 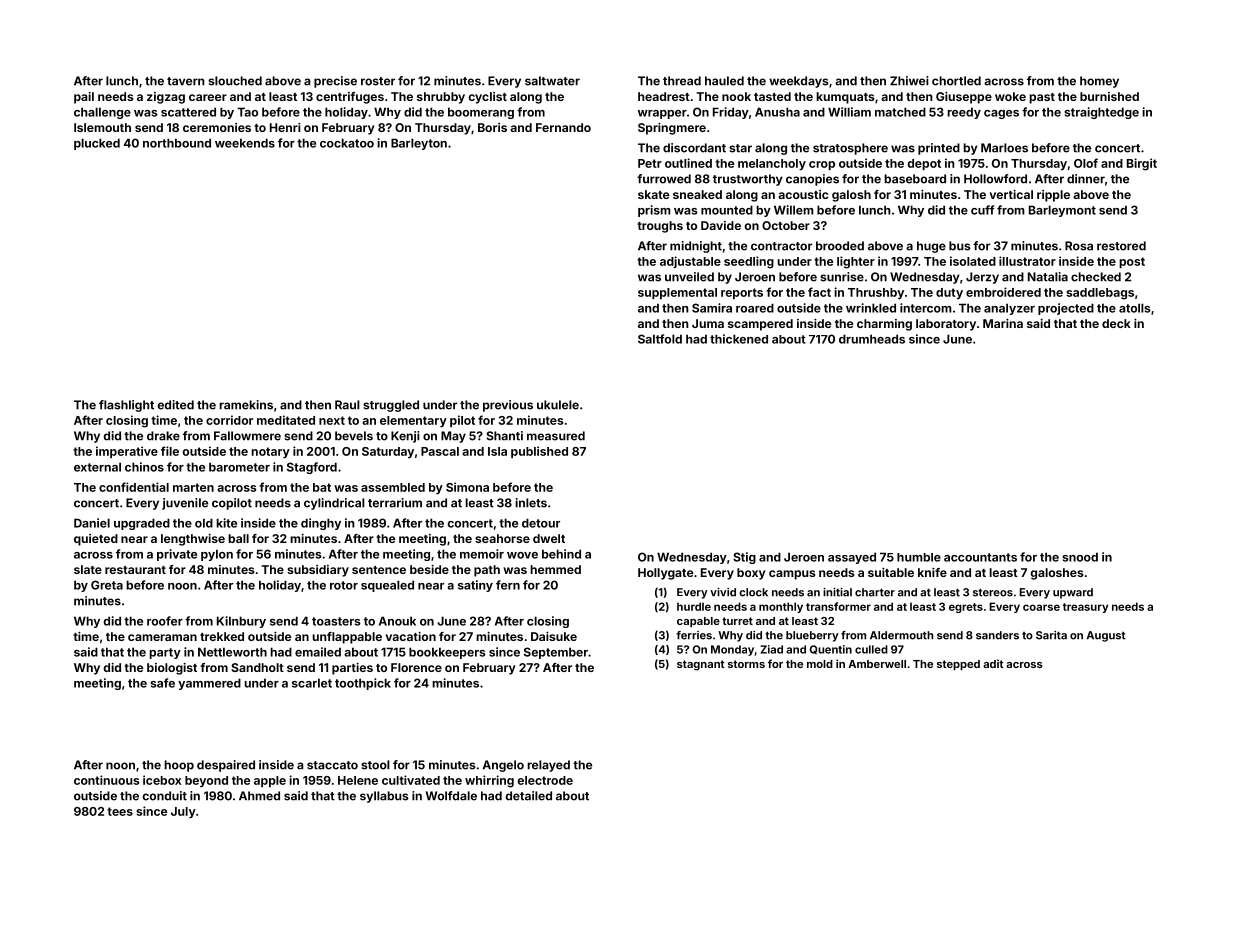 I want to click on accountants, so click(x=980, y=557).
